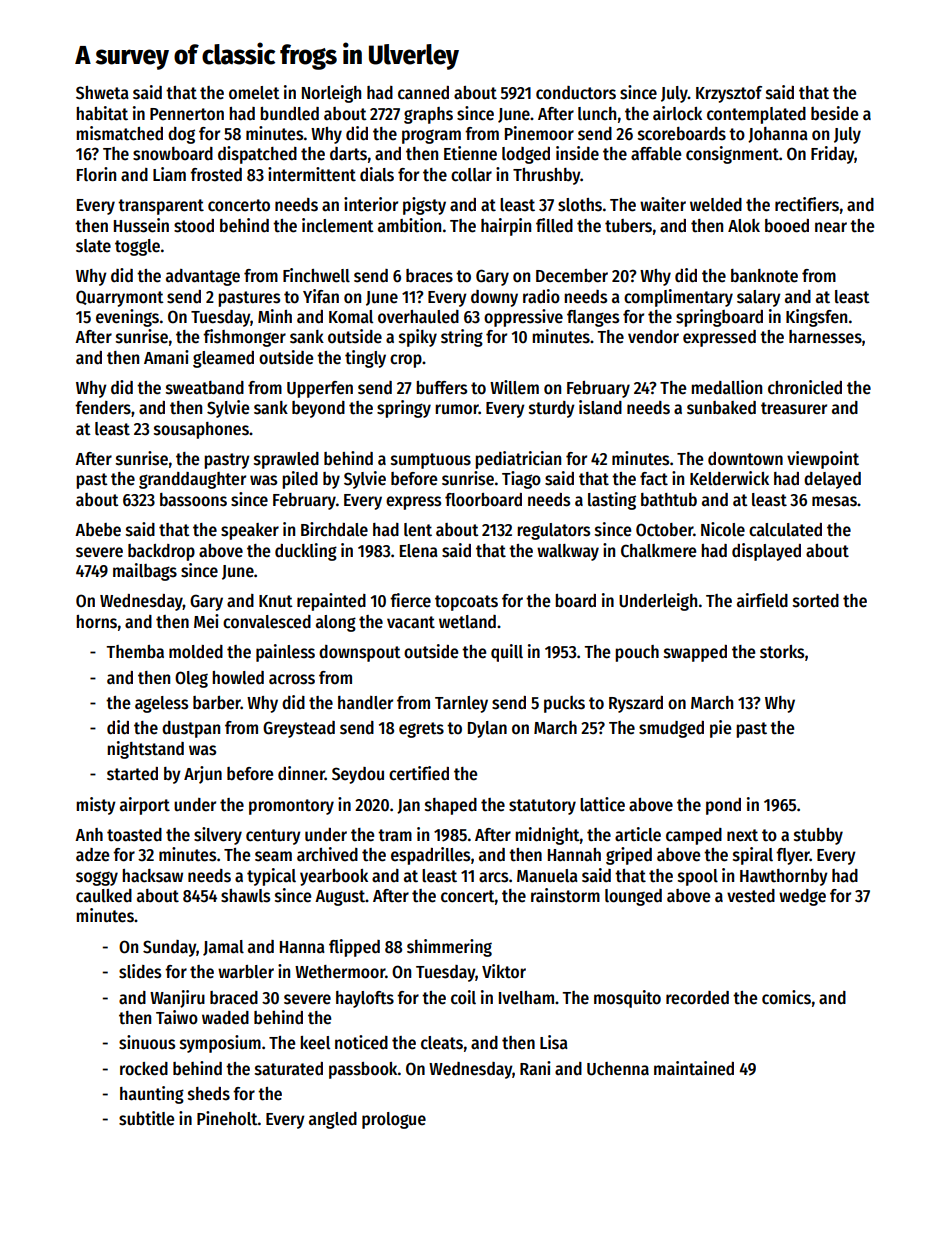  What do you see at coordinates (618, 1069) in the page?
I see `Uchenna` at bounding box center [618, 1069].
